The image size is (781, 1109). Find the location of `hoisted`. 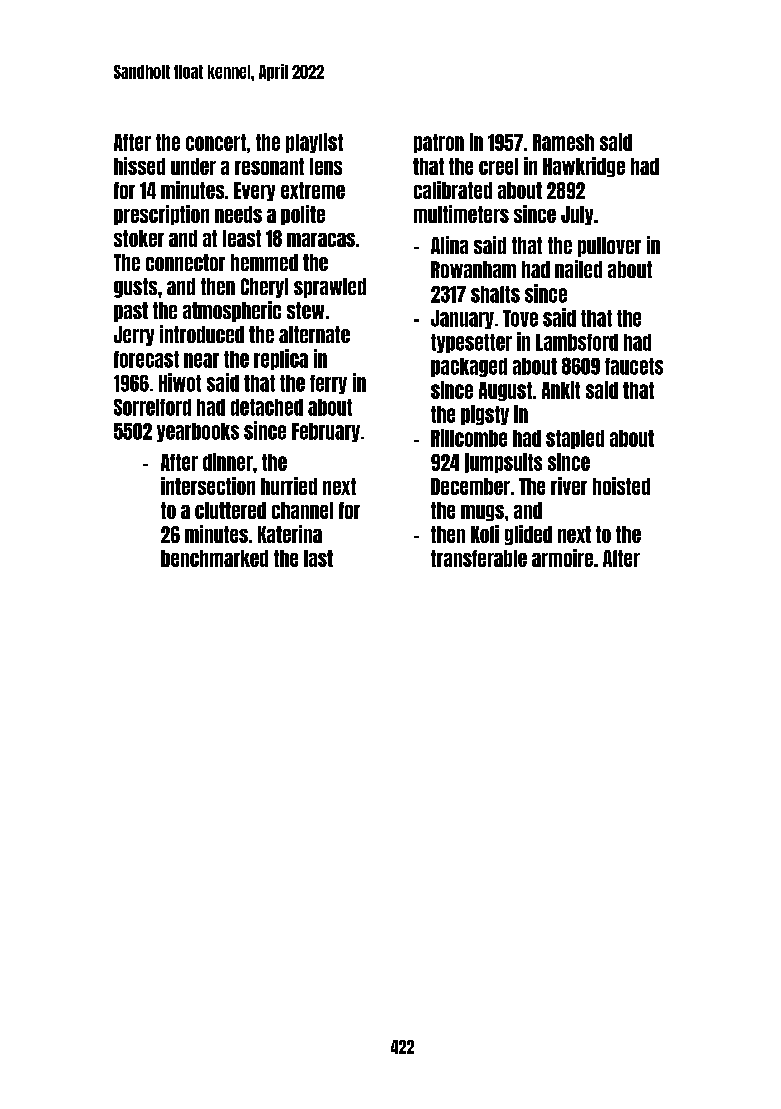

hoisted is located at coordinates (621, 486).
